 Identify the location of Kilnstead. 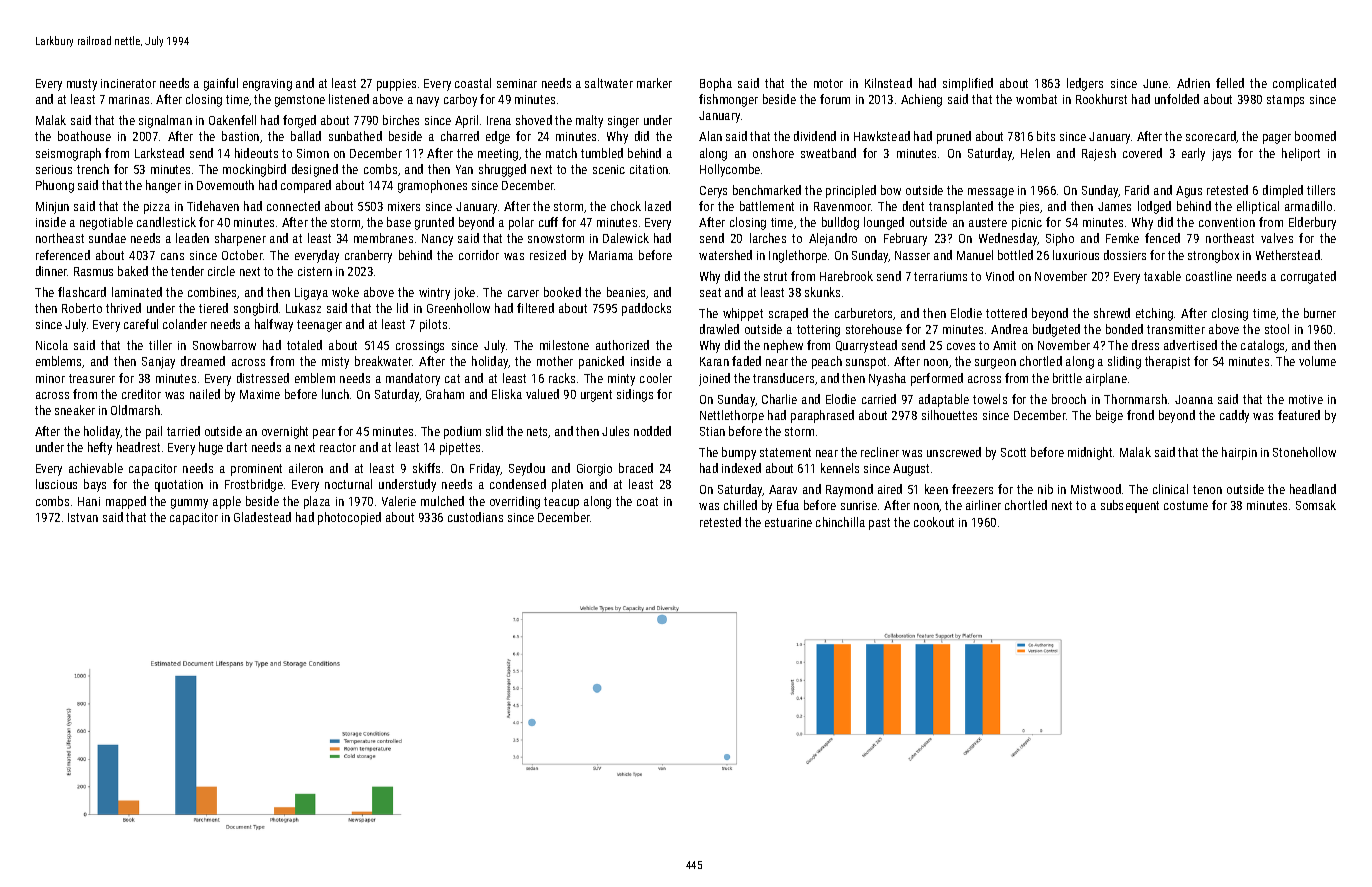
(888, 83).
